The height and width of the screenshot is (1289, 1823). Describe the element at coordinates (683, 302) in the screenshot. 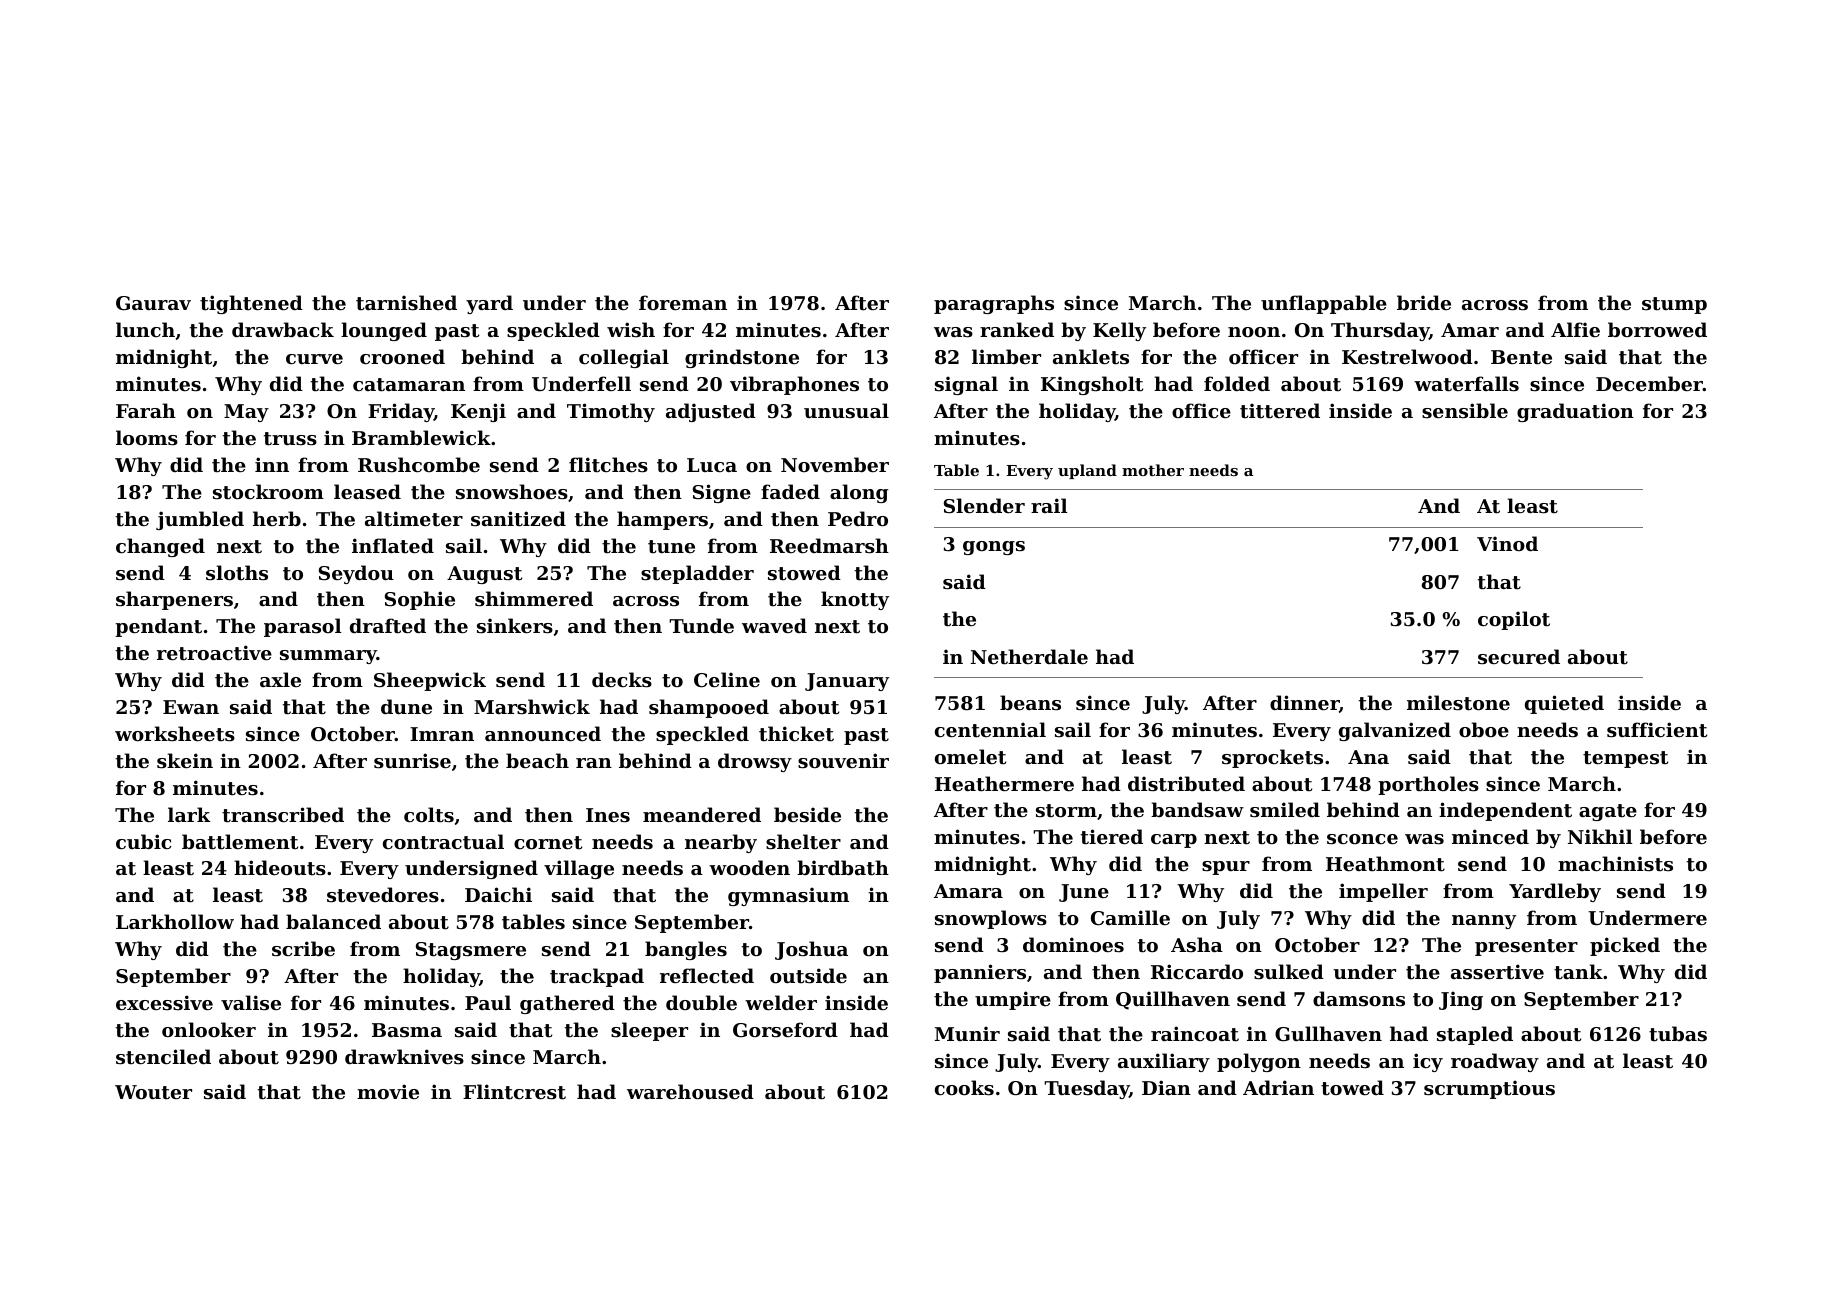

I see `foreman` at that location.
